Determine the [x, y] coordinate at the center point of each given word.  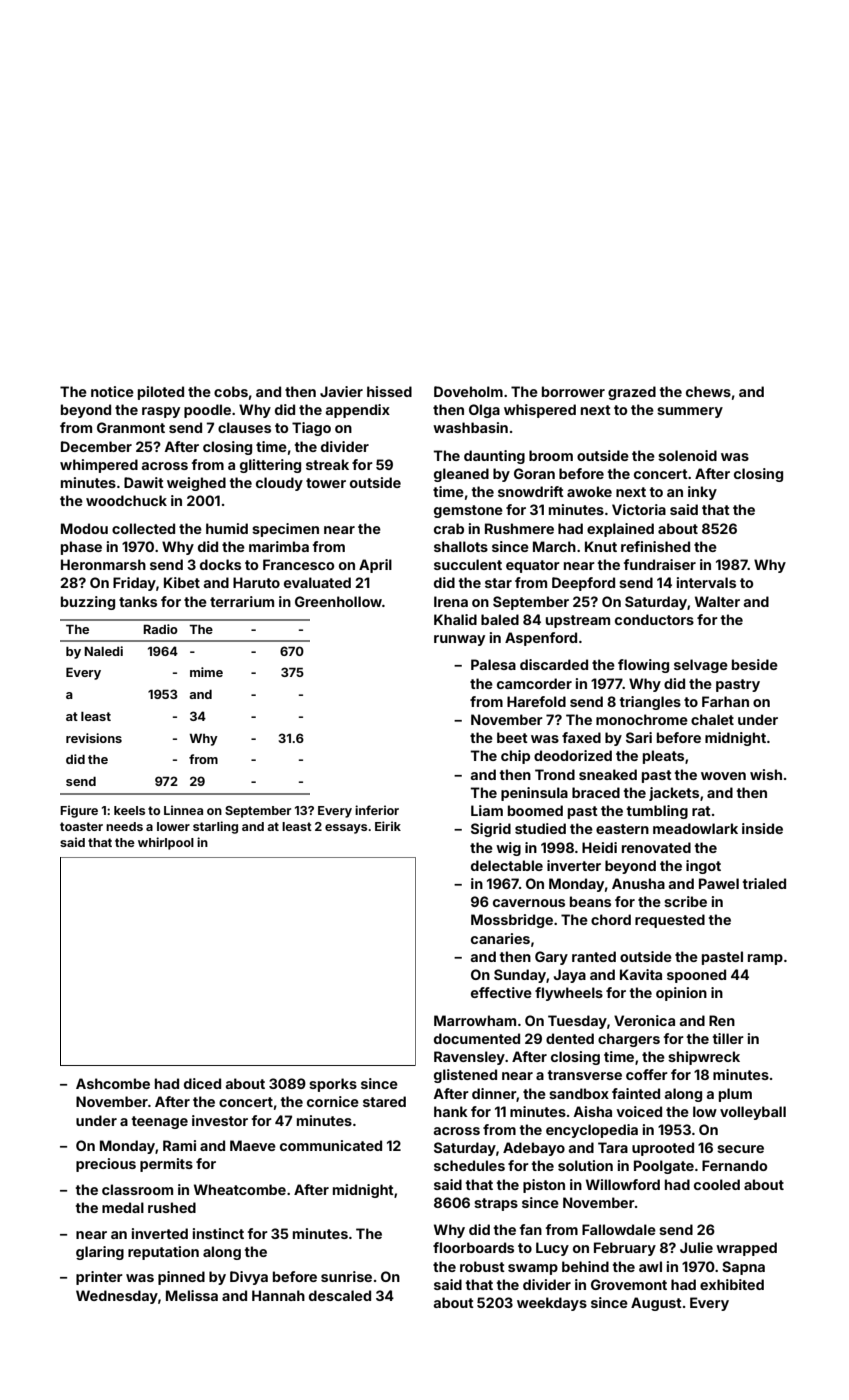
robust [482, 1266]
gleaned [461, 475]
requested [670, 921]
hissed [389, 391]
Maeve [253, 1145]
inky [702, 493]
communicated [331, 1145]
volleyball [753, 1113]
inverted [160, 1233]
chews [708, 391]
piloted [161, 393]
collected [143, 528]
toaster [81, 826]
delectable [507, 865]
